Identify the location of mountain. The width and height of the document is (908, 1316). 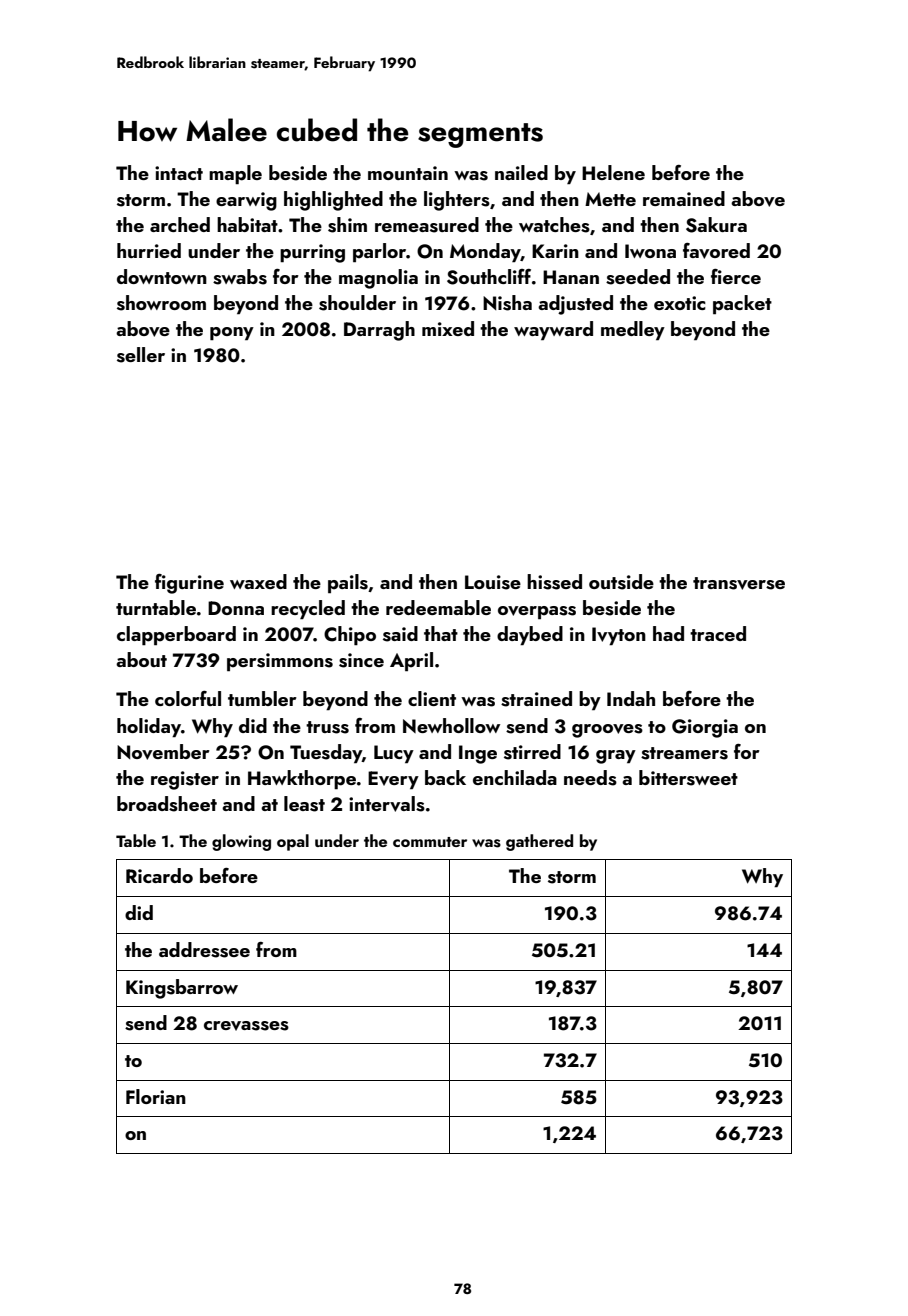
(408, 173).
